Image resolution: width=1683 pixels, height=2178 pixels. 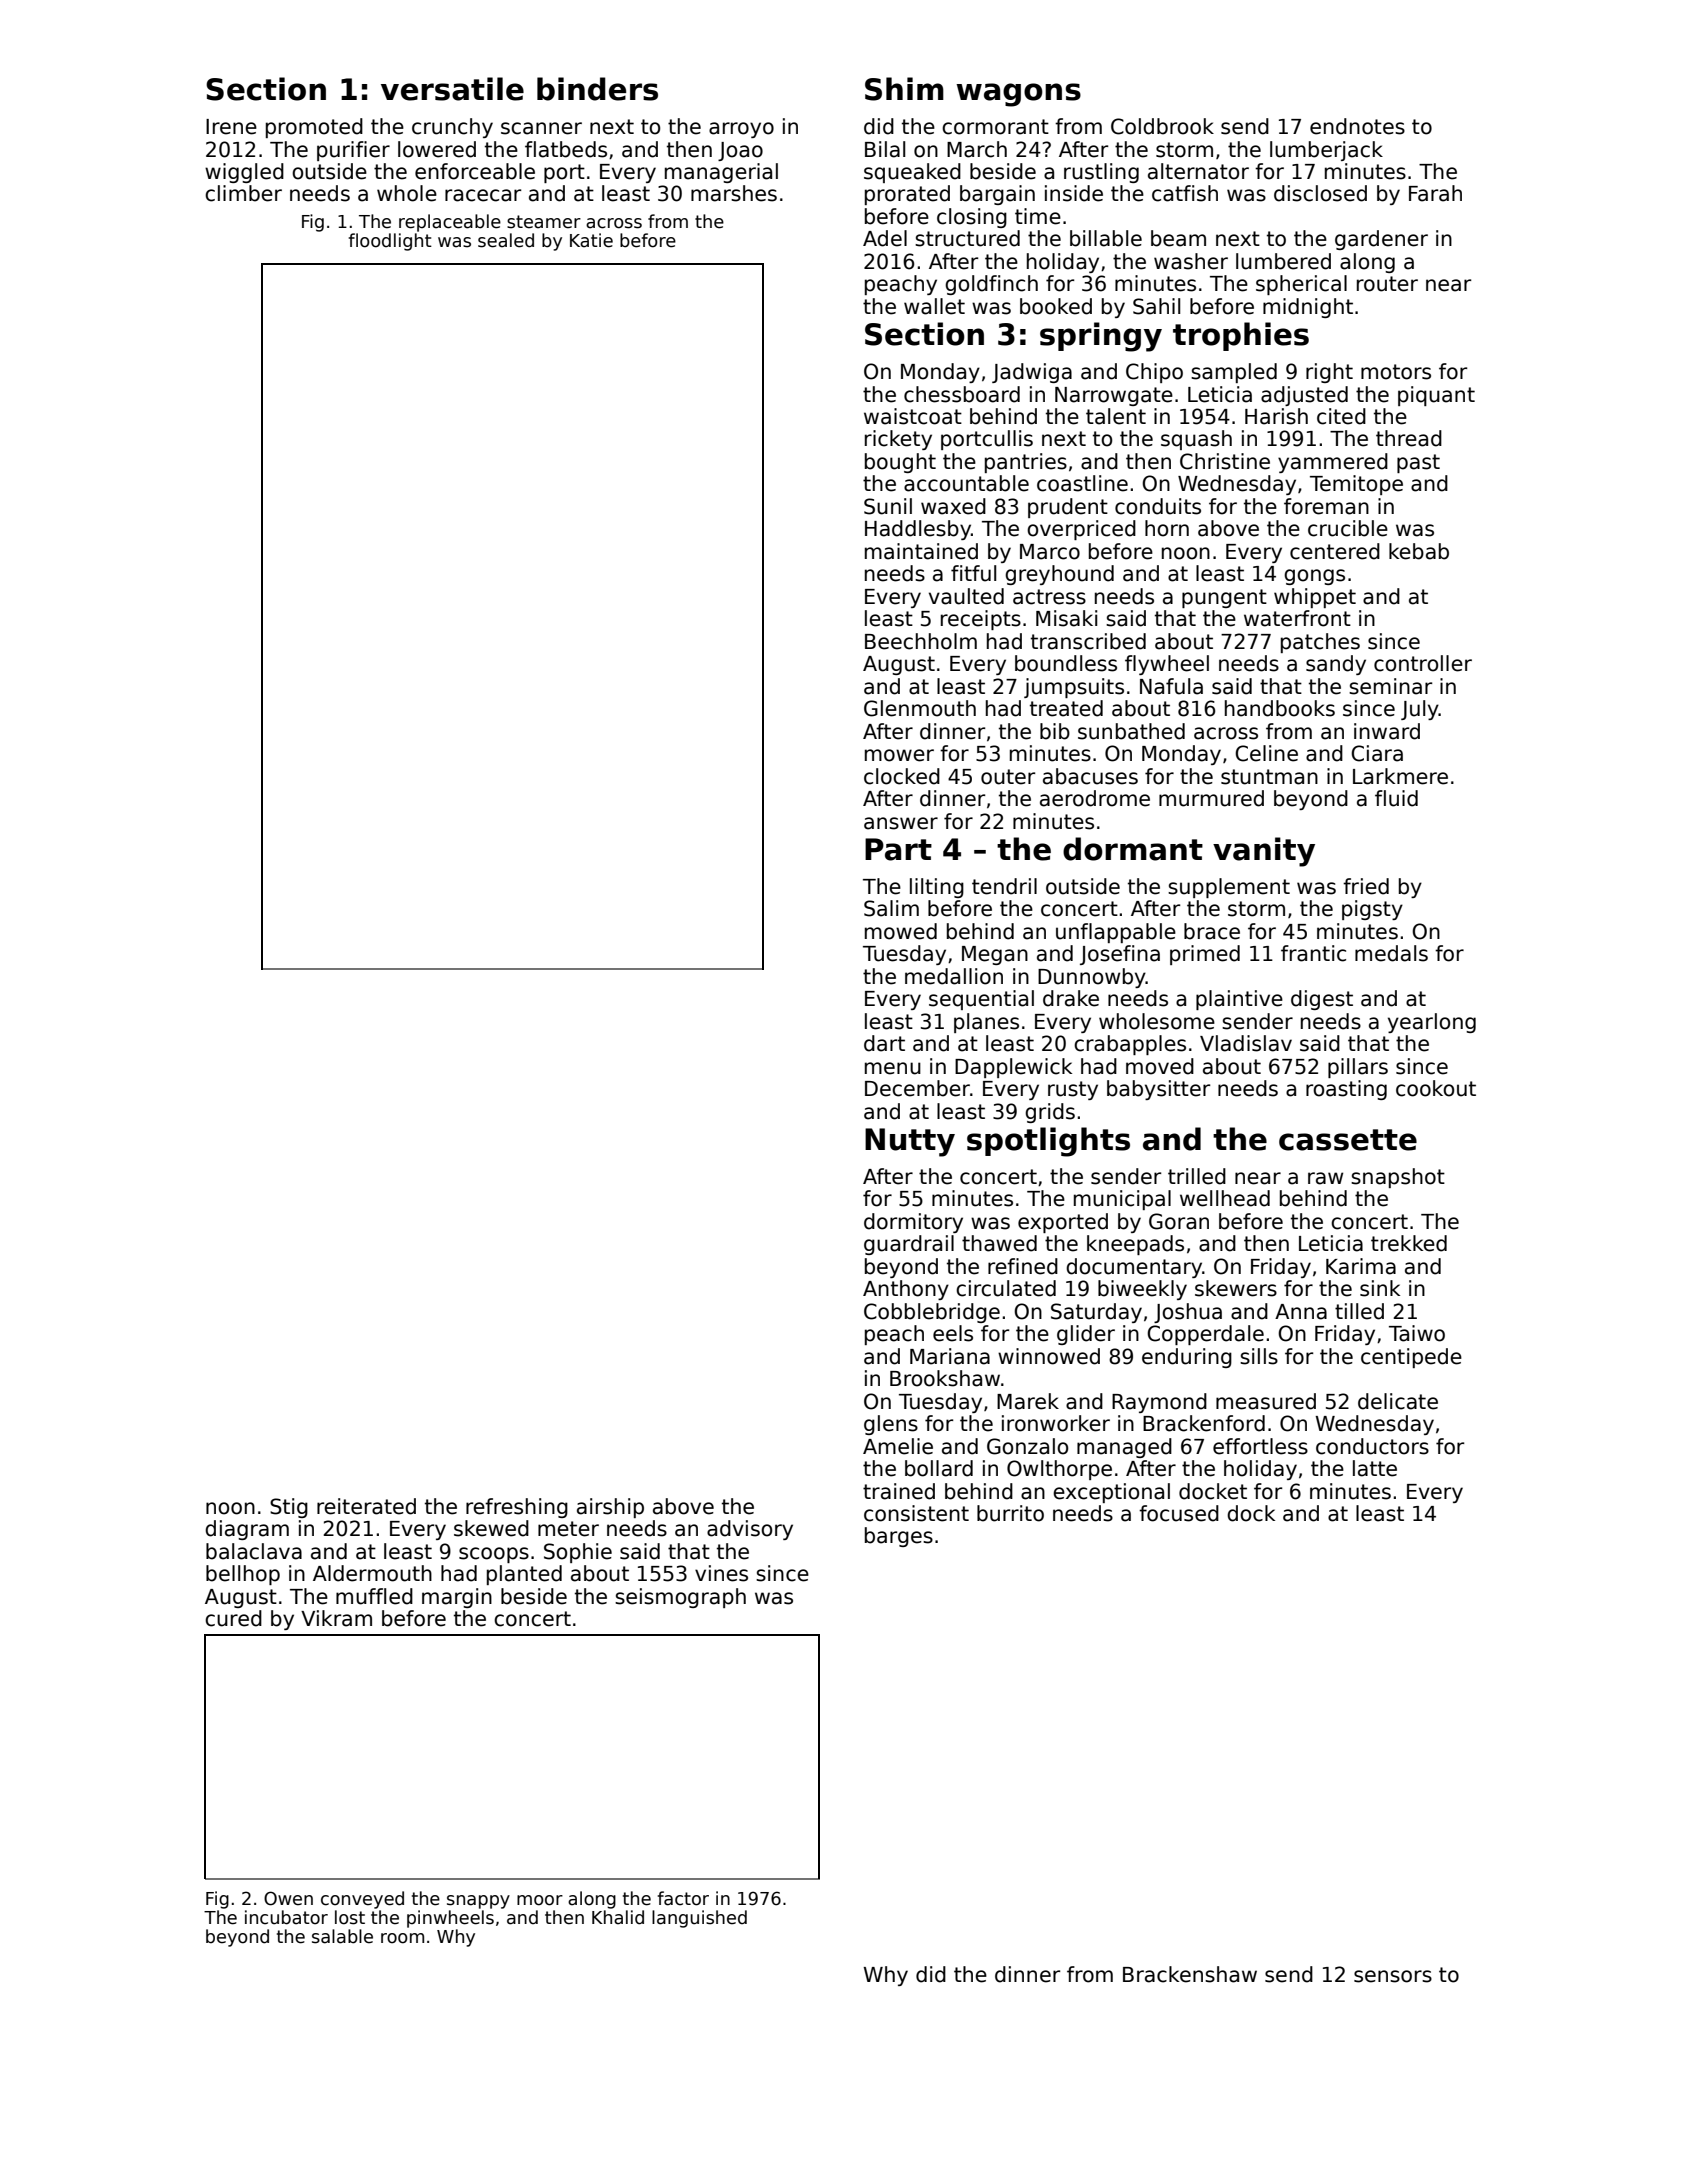 What do you see at coordinates (1396, 798) in the page?
I see `fluid` at bounding box center [1396, 798].
